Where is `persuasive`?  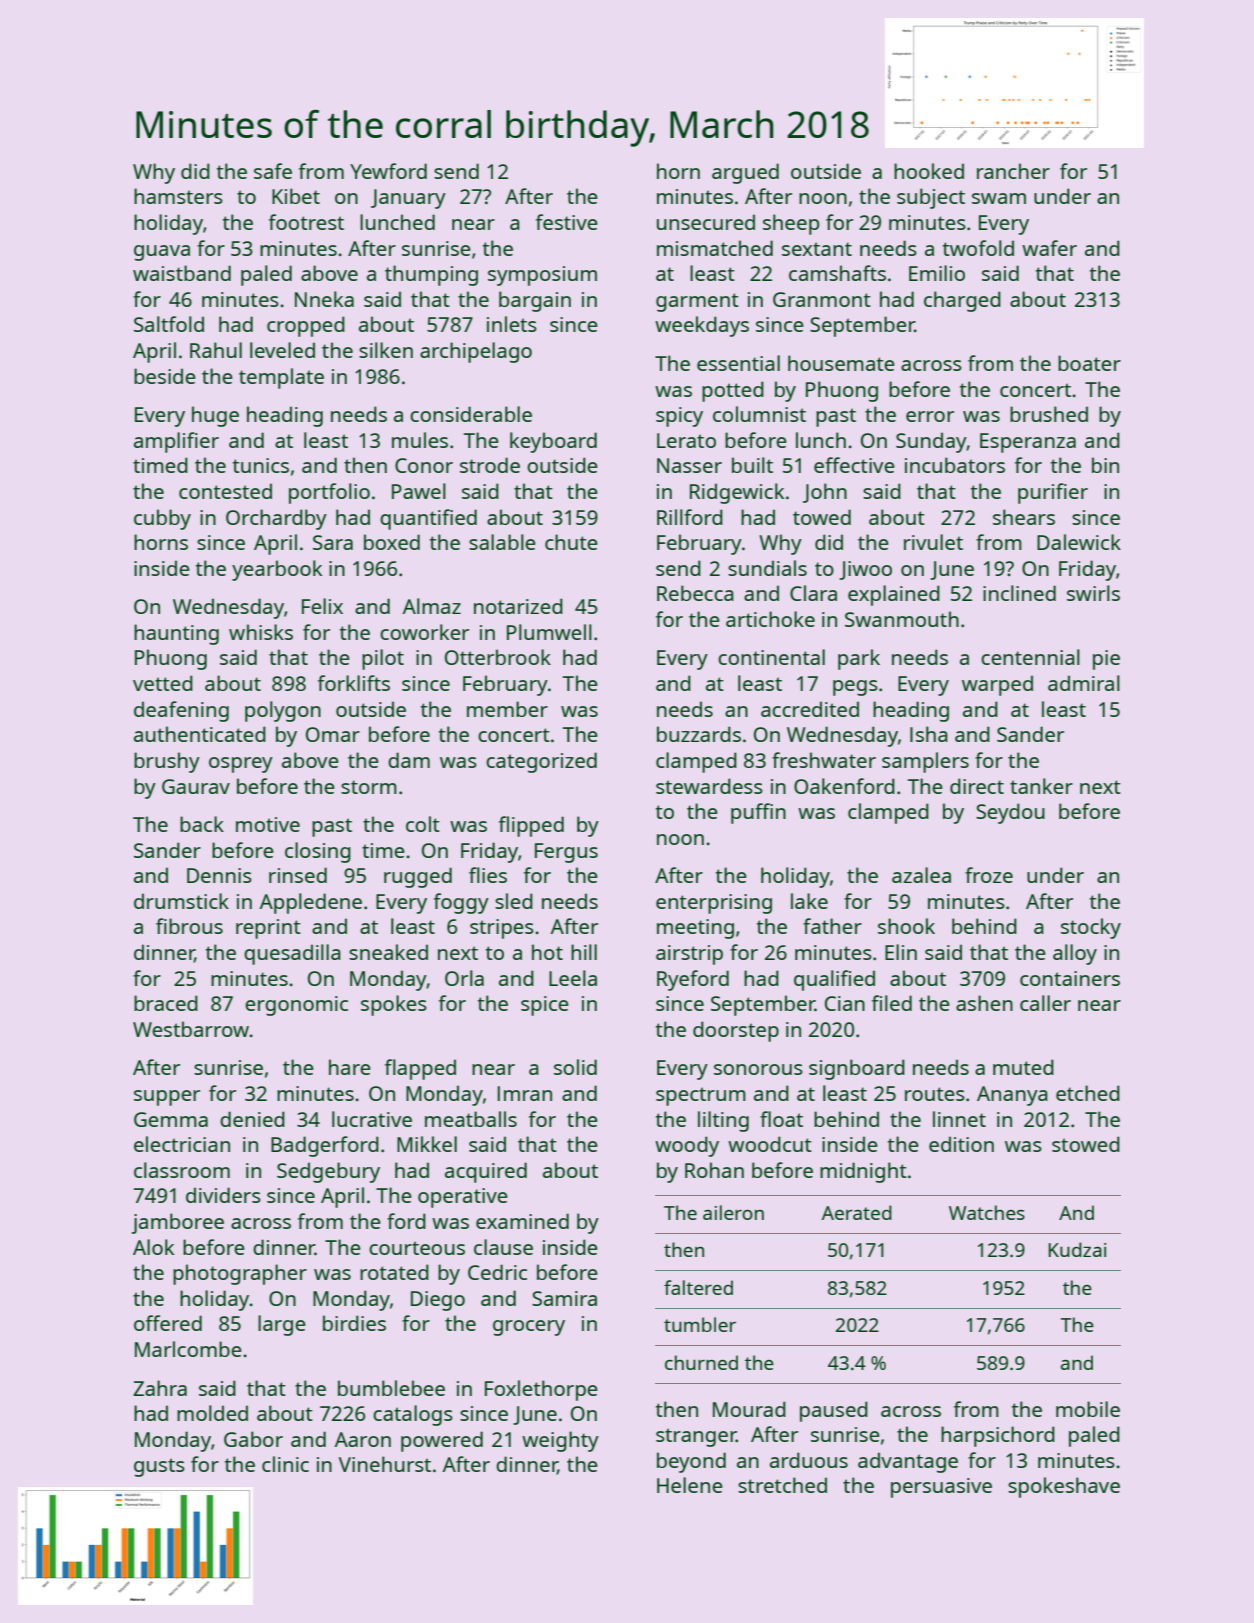 persuasive is located at coordinates (941, 1488).
